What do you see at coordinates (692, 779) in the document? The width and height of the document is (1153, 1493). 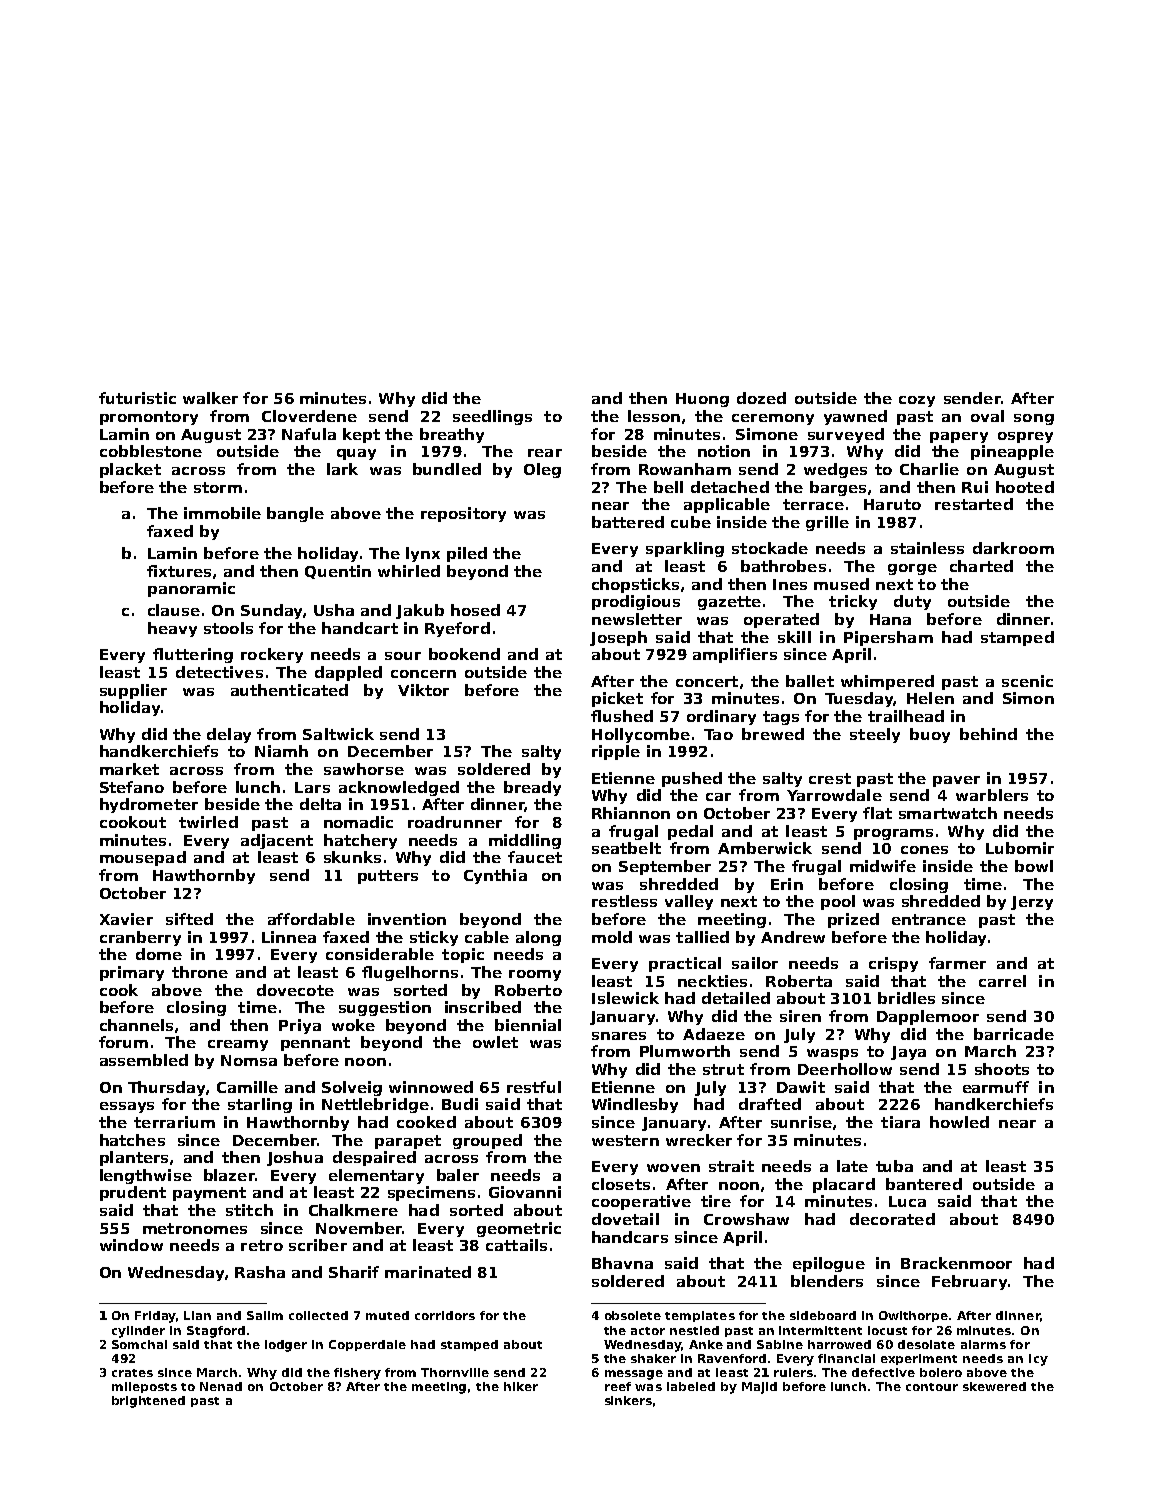 I see `pushed` at bounding box center [692, 779].
